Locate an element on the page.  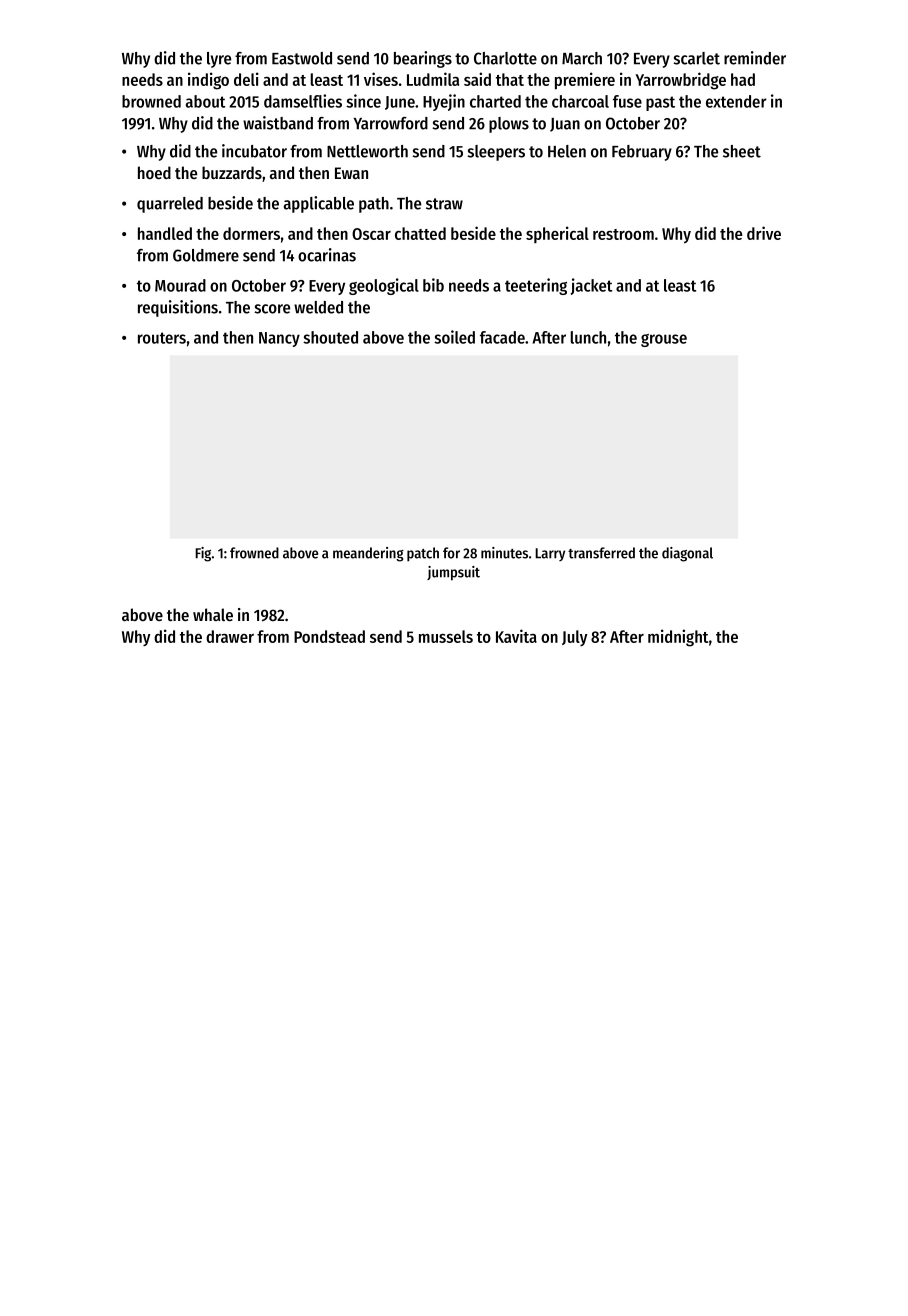
grouse is located at coordinates (664, 340).
